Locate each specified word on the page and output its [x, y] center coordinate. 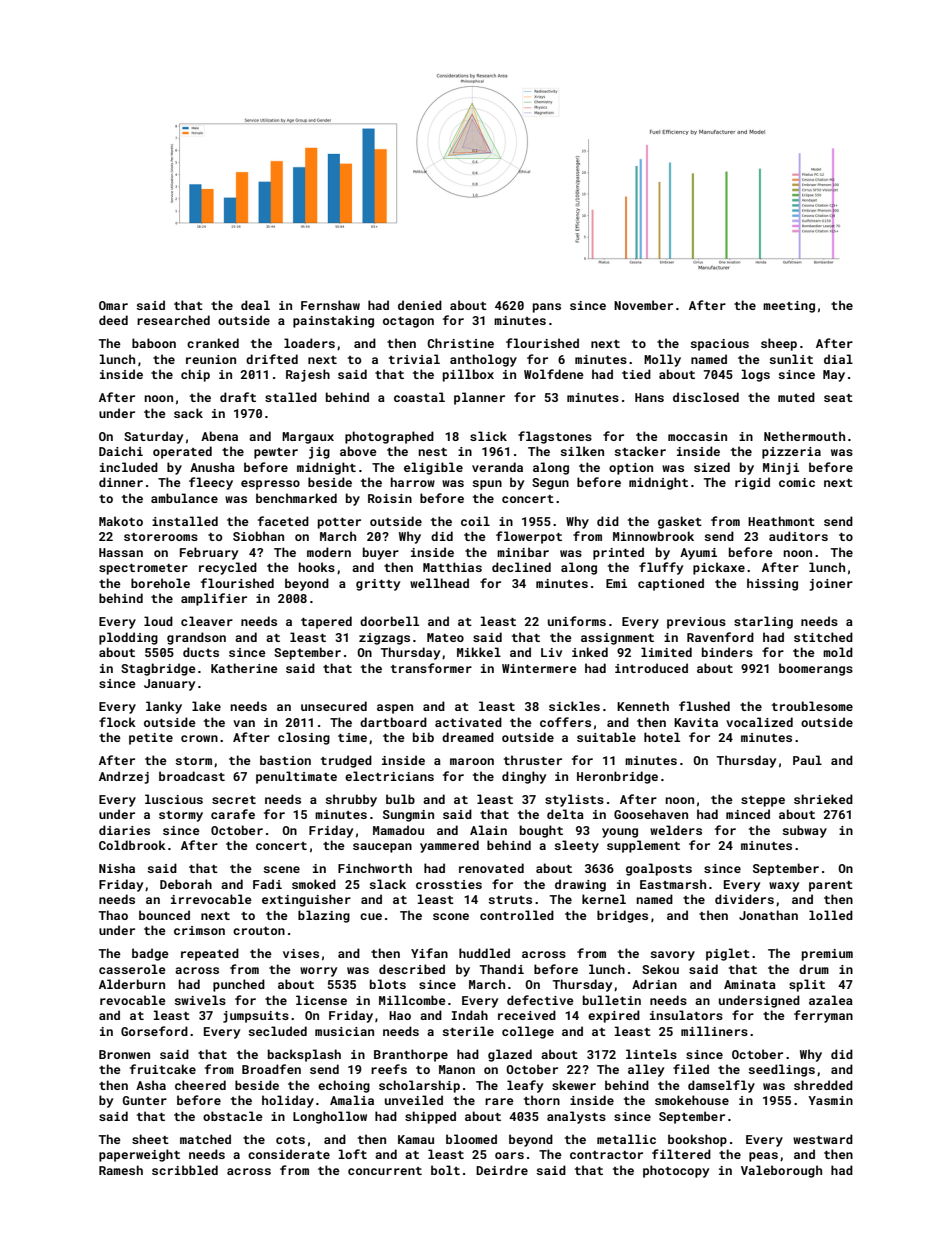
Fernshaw [330, 305]
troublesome [812, 706]
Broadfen [271, 1069]
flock [117, 722]
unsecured [334, 706]
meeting [789, 307]
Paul [807, 760]
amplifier [214, 599]
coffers [565, 722]
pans [547, 308]
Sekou [660, 969]
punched [239, 985]
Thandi [502, 969]
